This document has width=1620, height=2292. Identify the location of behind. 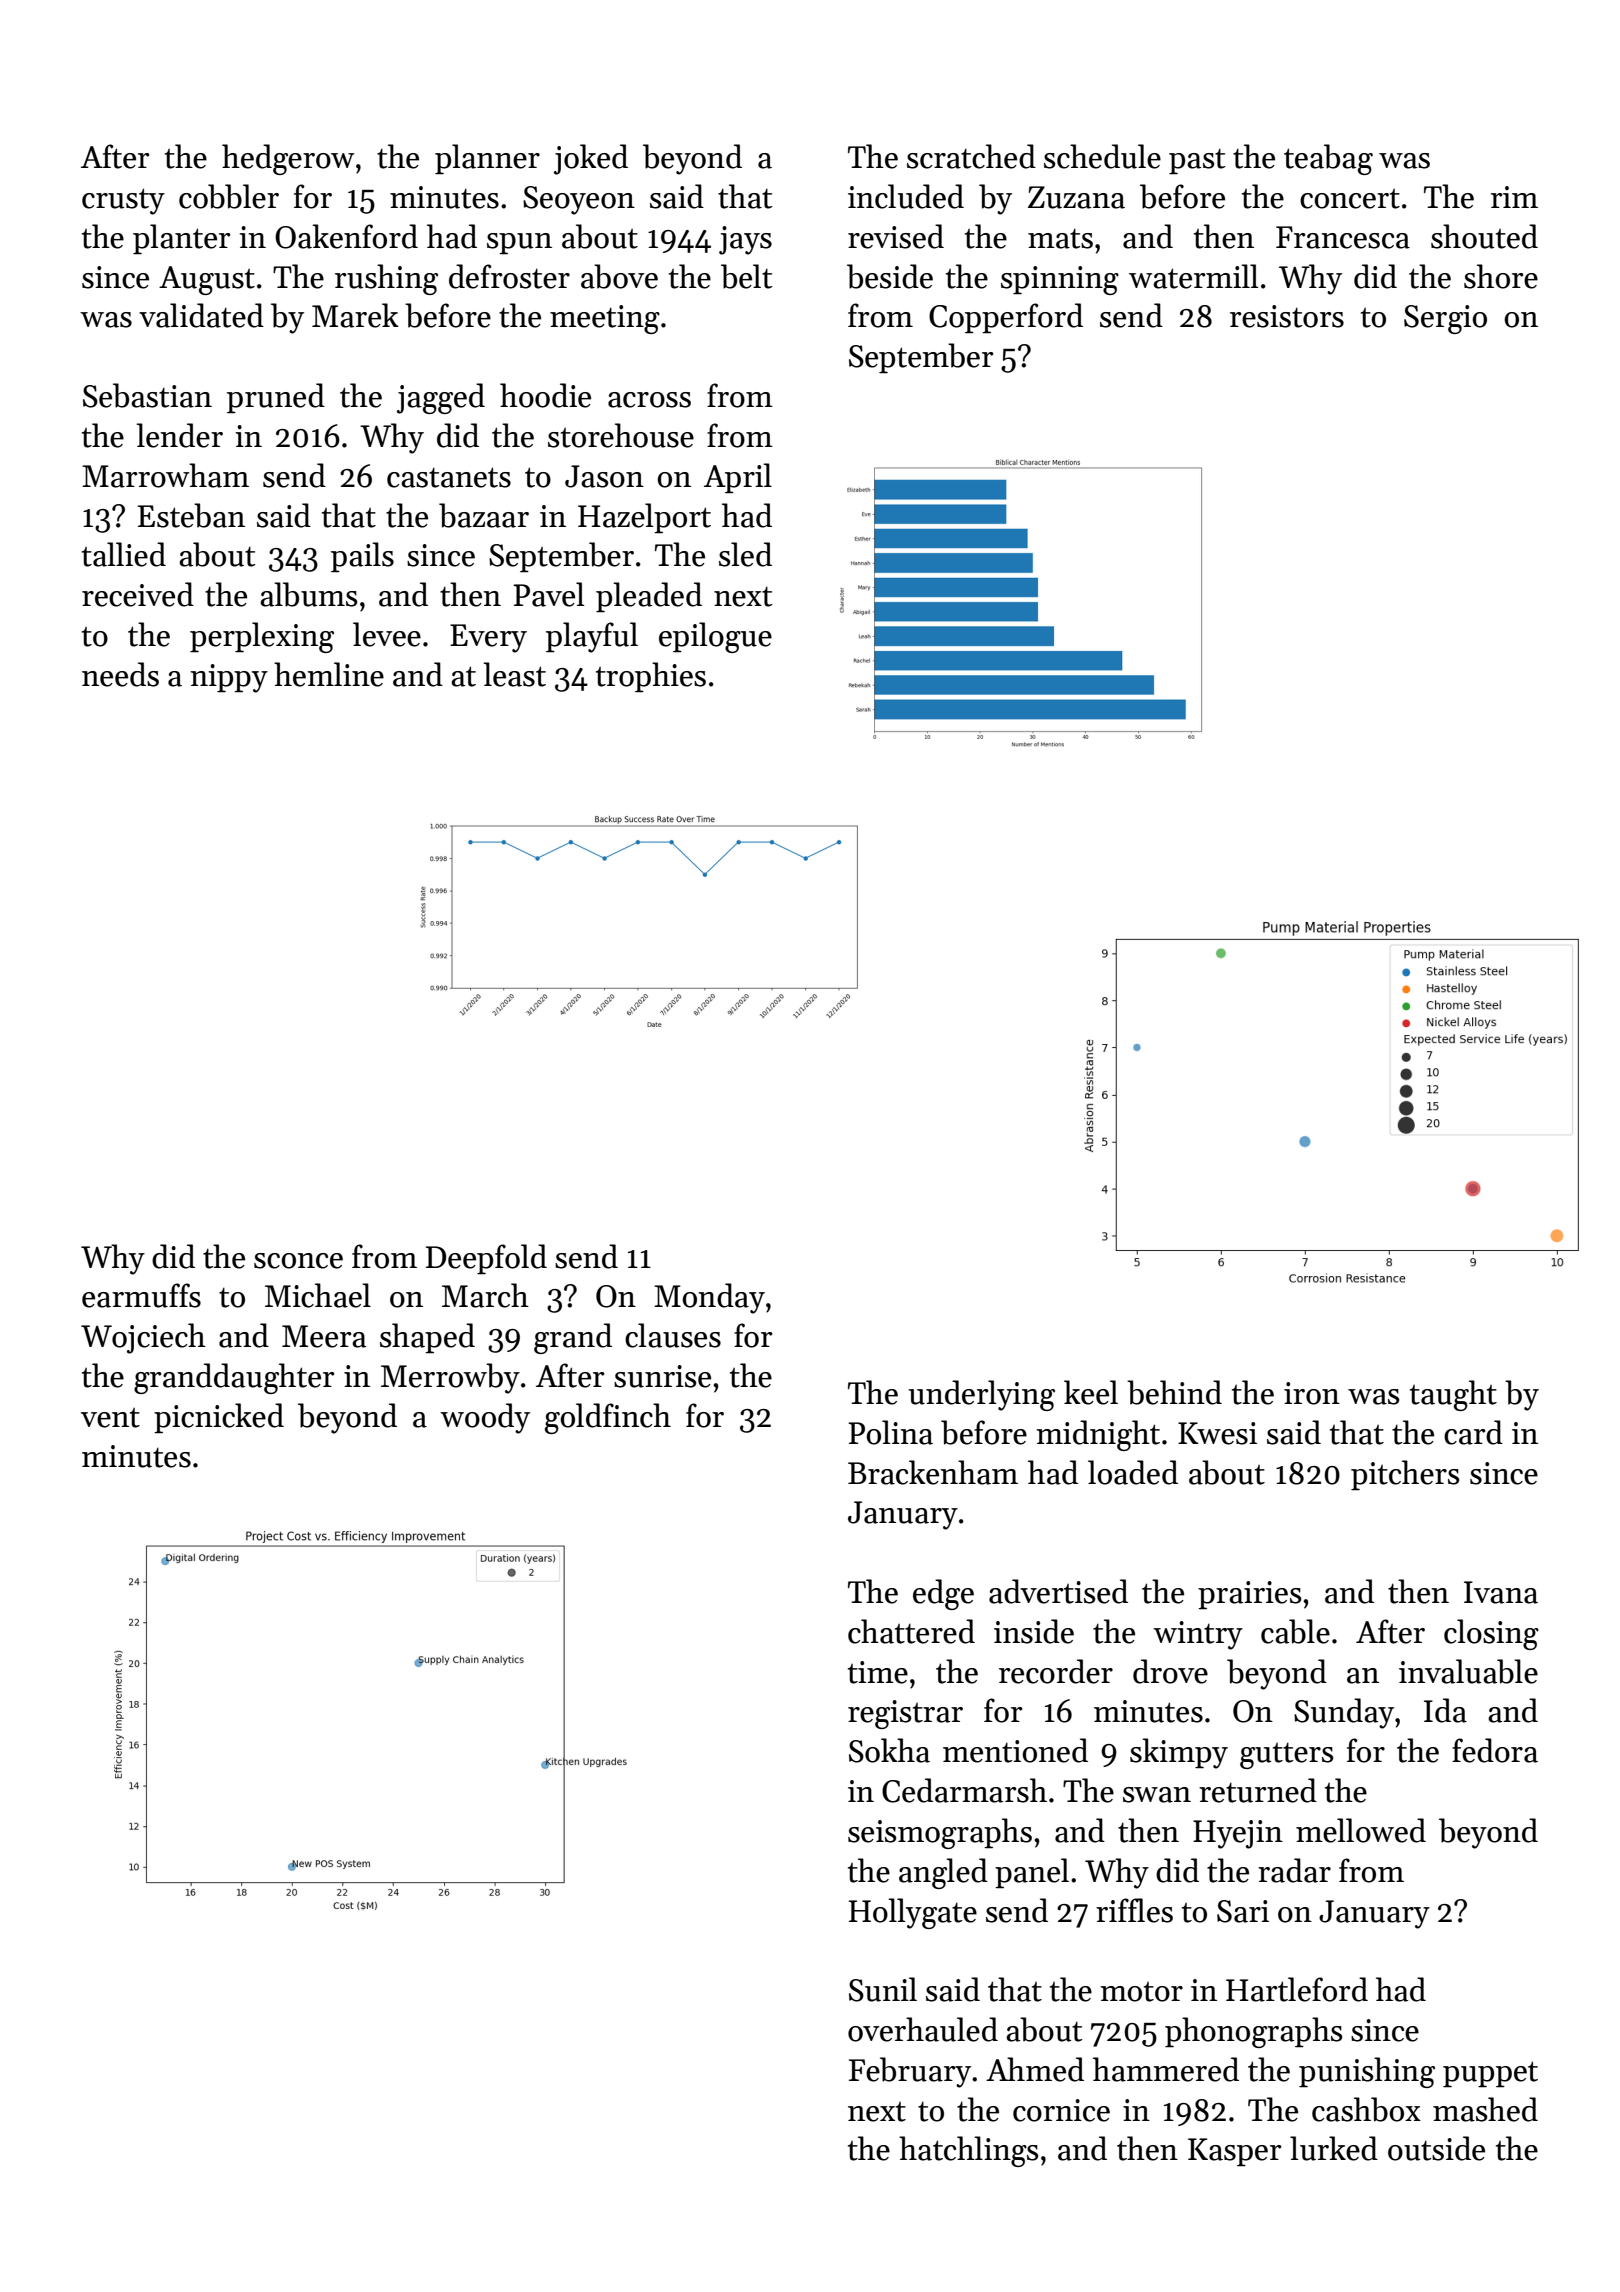
(1174, 1392).
